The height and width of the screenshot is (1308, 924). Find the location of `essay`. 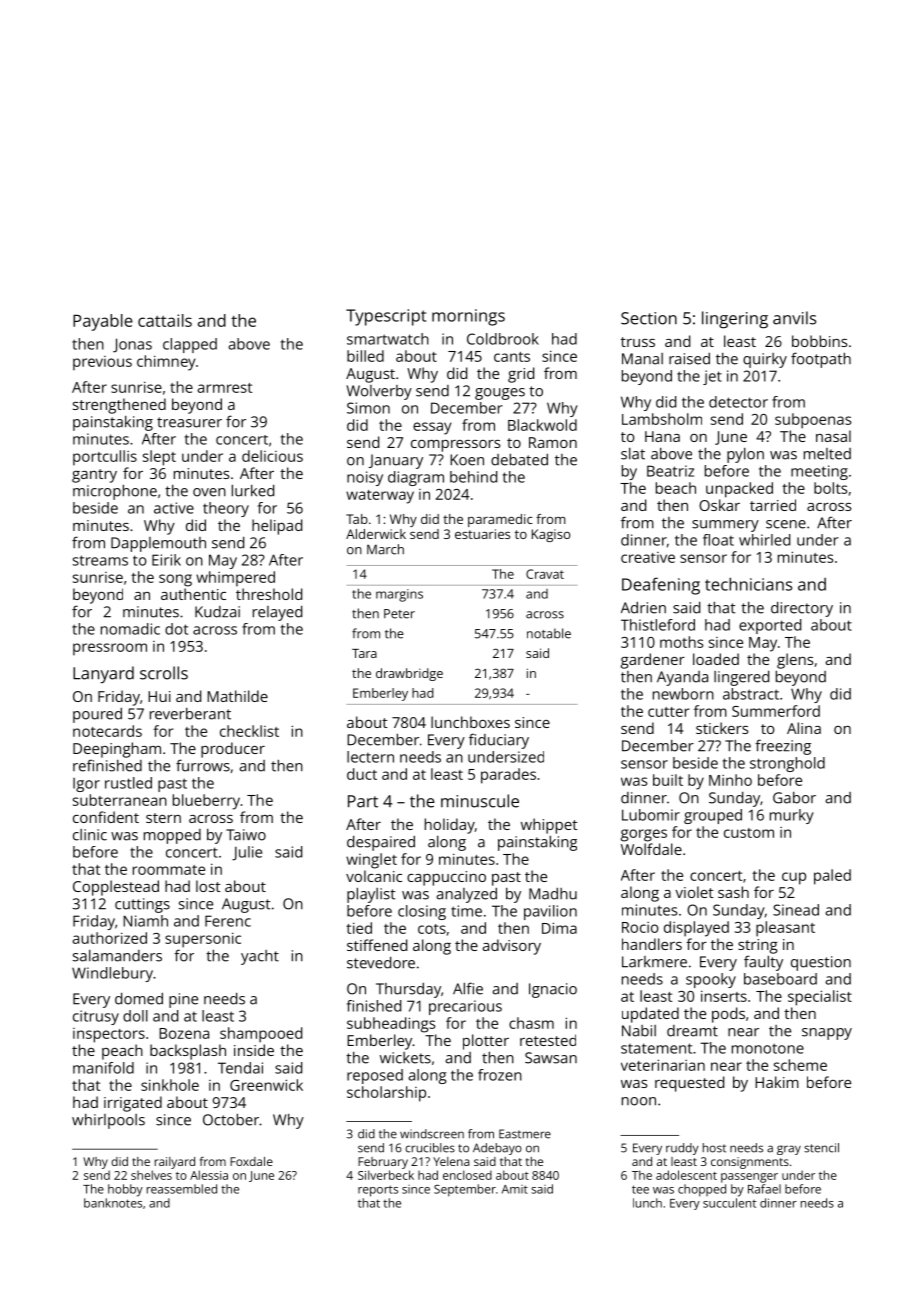

essay is located at coordinates (432, 428).
